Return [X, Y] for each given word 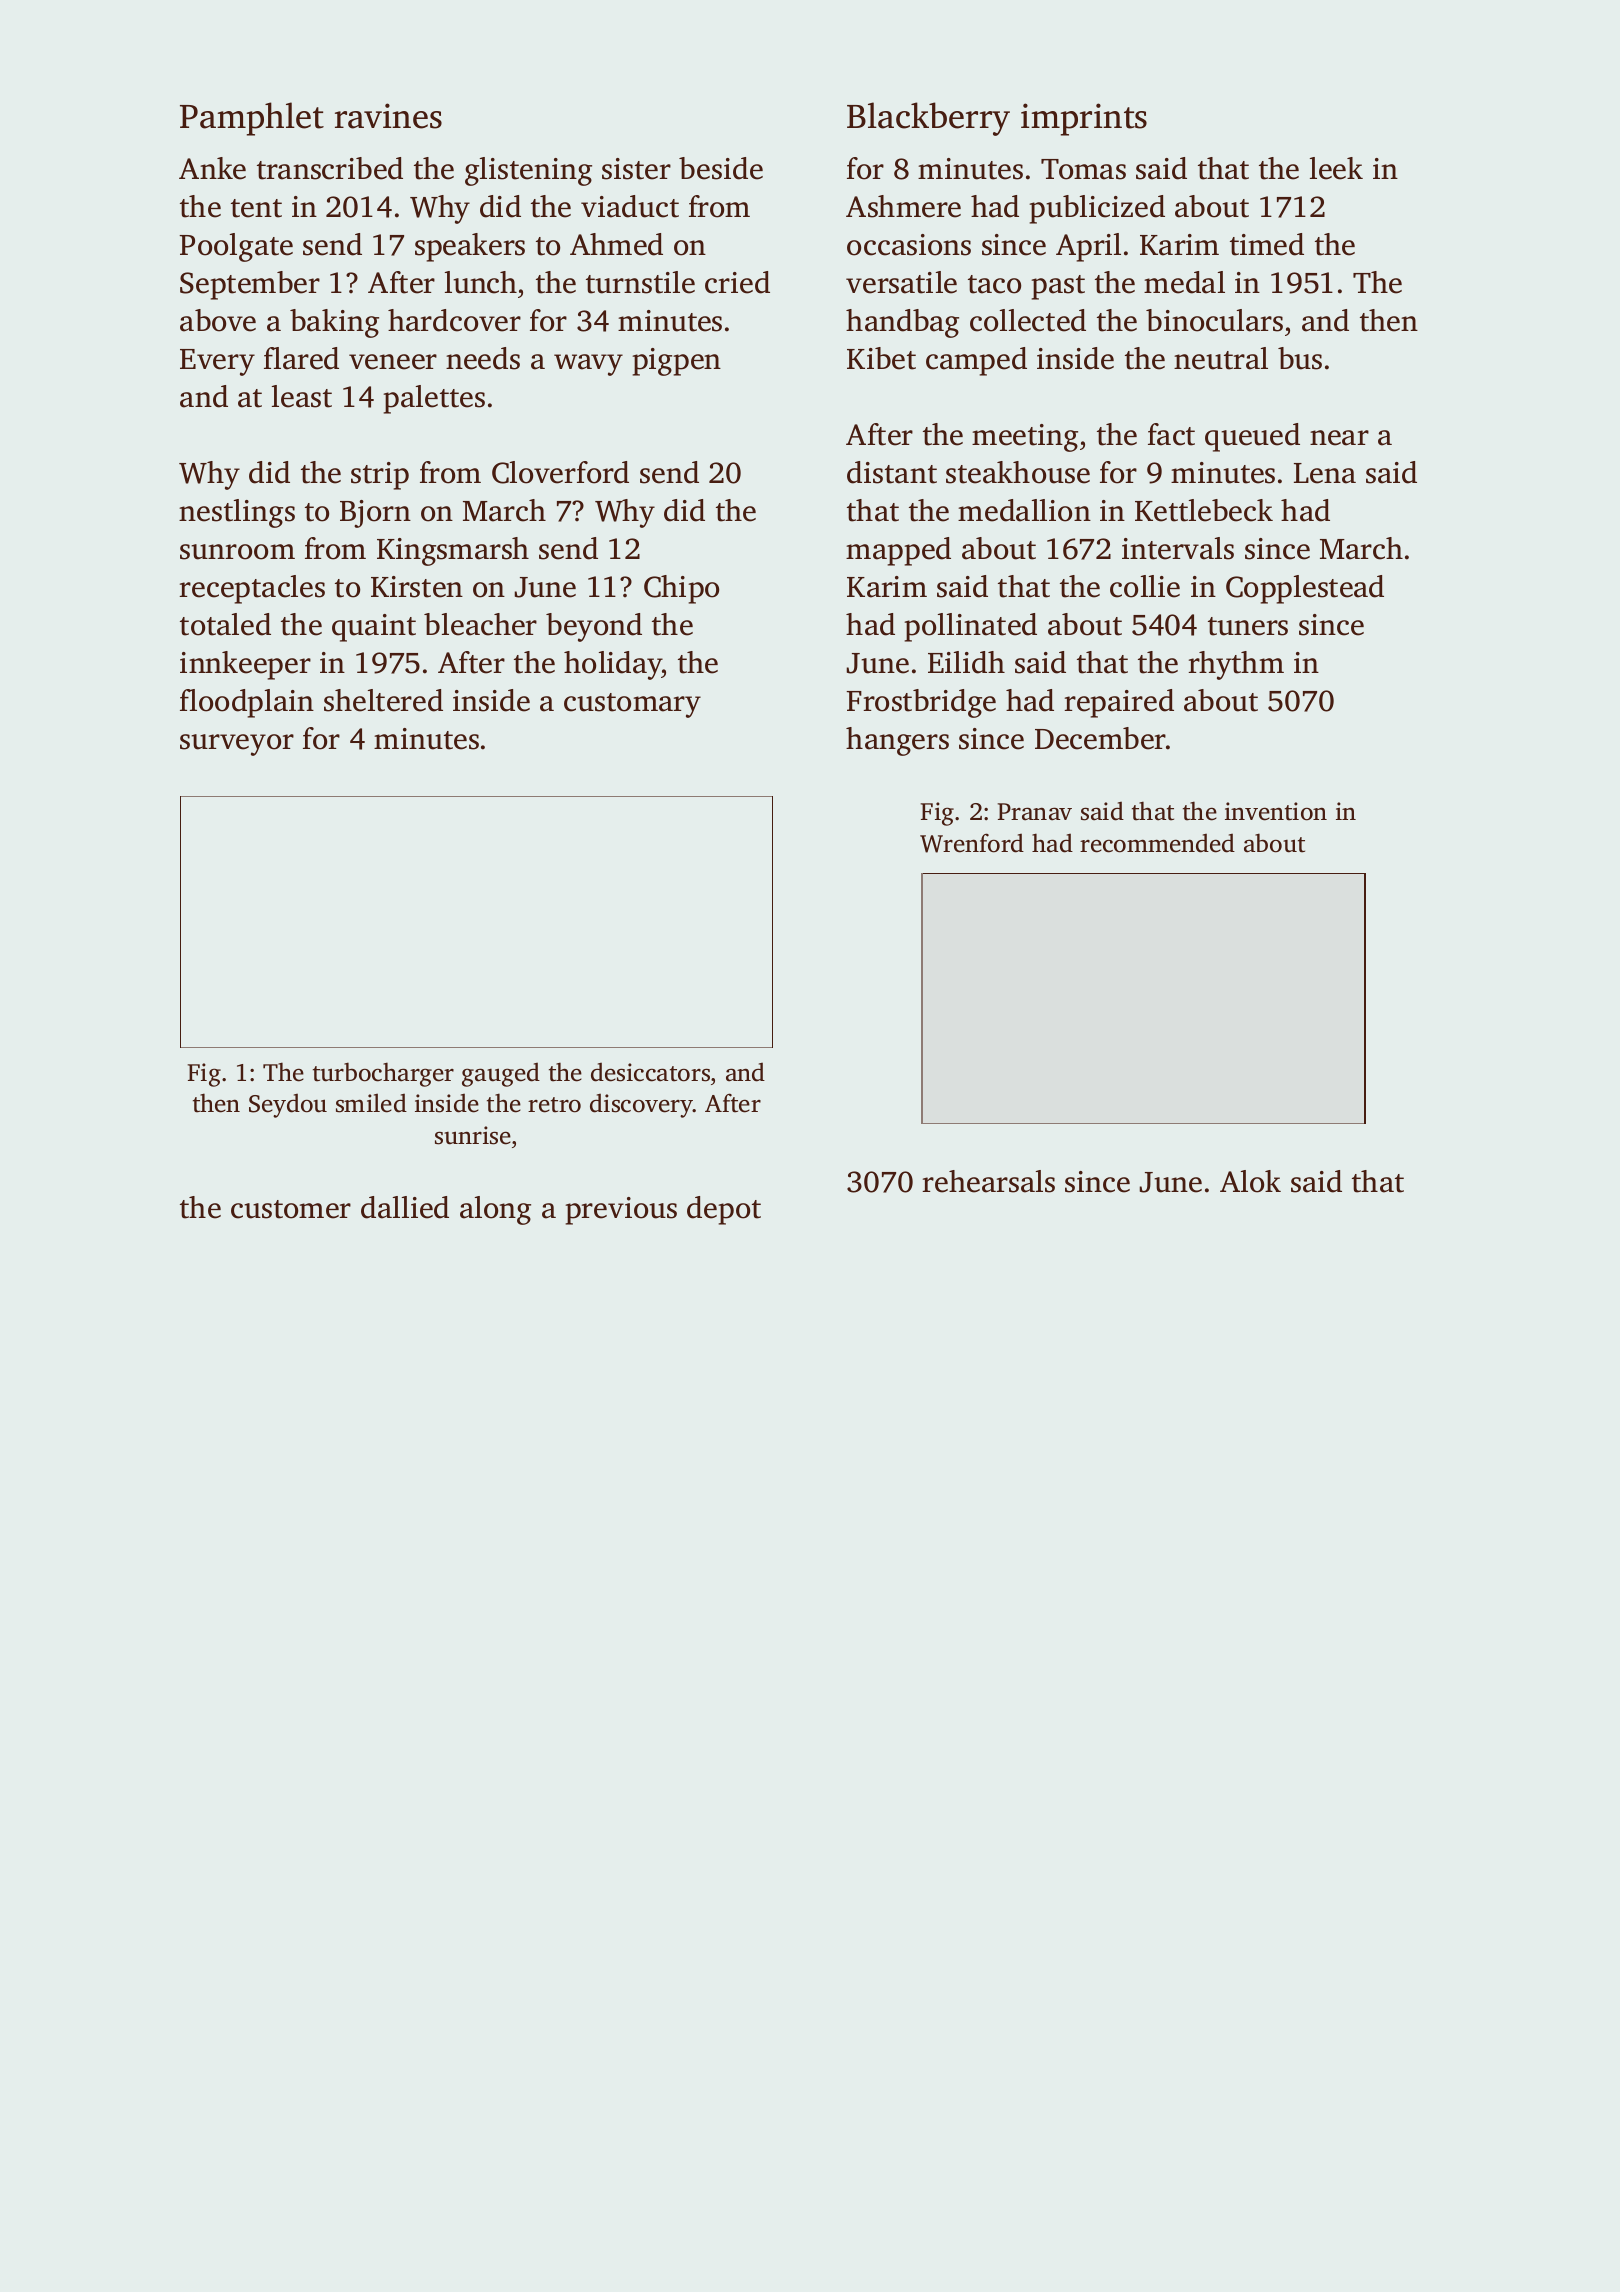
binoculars [1214, 320]
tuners [1248, 626]
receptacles [252, 589]
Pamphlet [252, 119]
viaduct [630, 206]
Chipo [681, 589]
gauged [501, 1075]
